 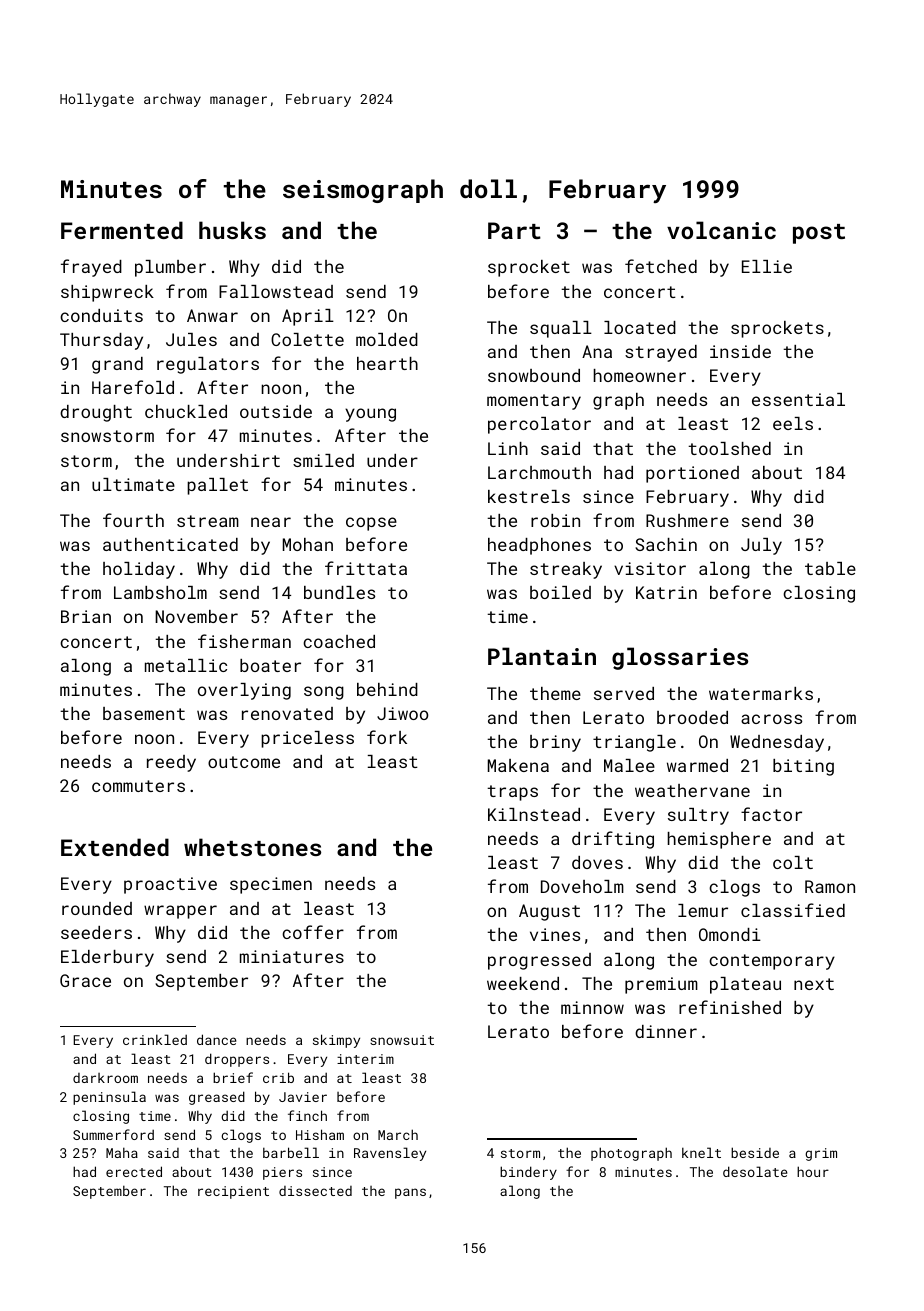 What do you see at coordinates (233, 1192) in the page?
I see `recipient` at bounding box center [233, 1192].
